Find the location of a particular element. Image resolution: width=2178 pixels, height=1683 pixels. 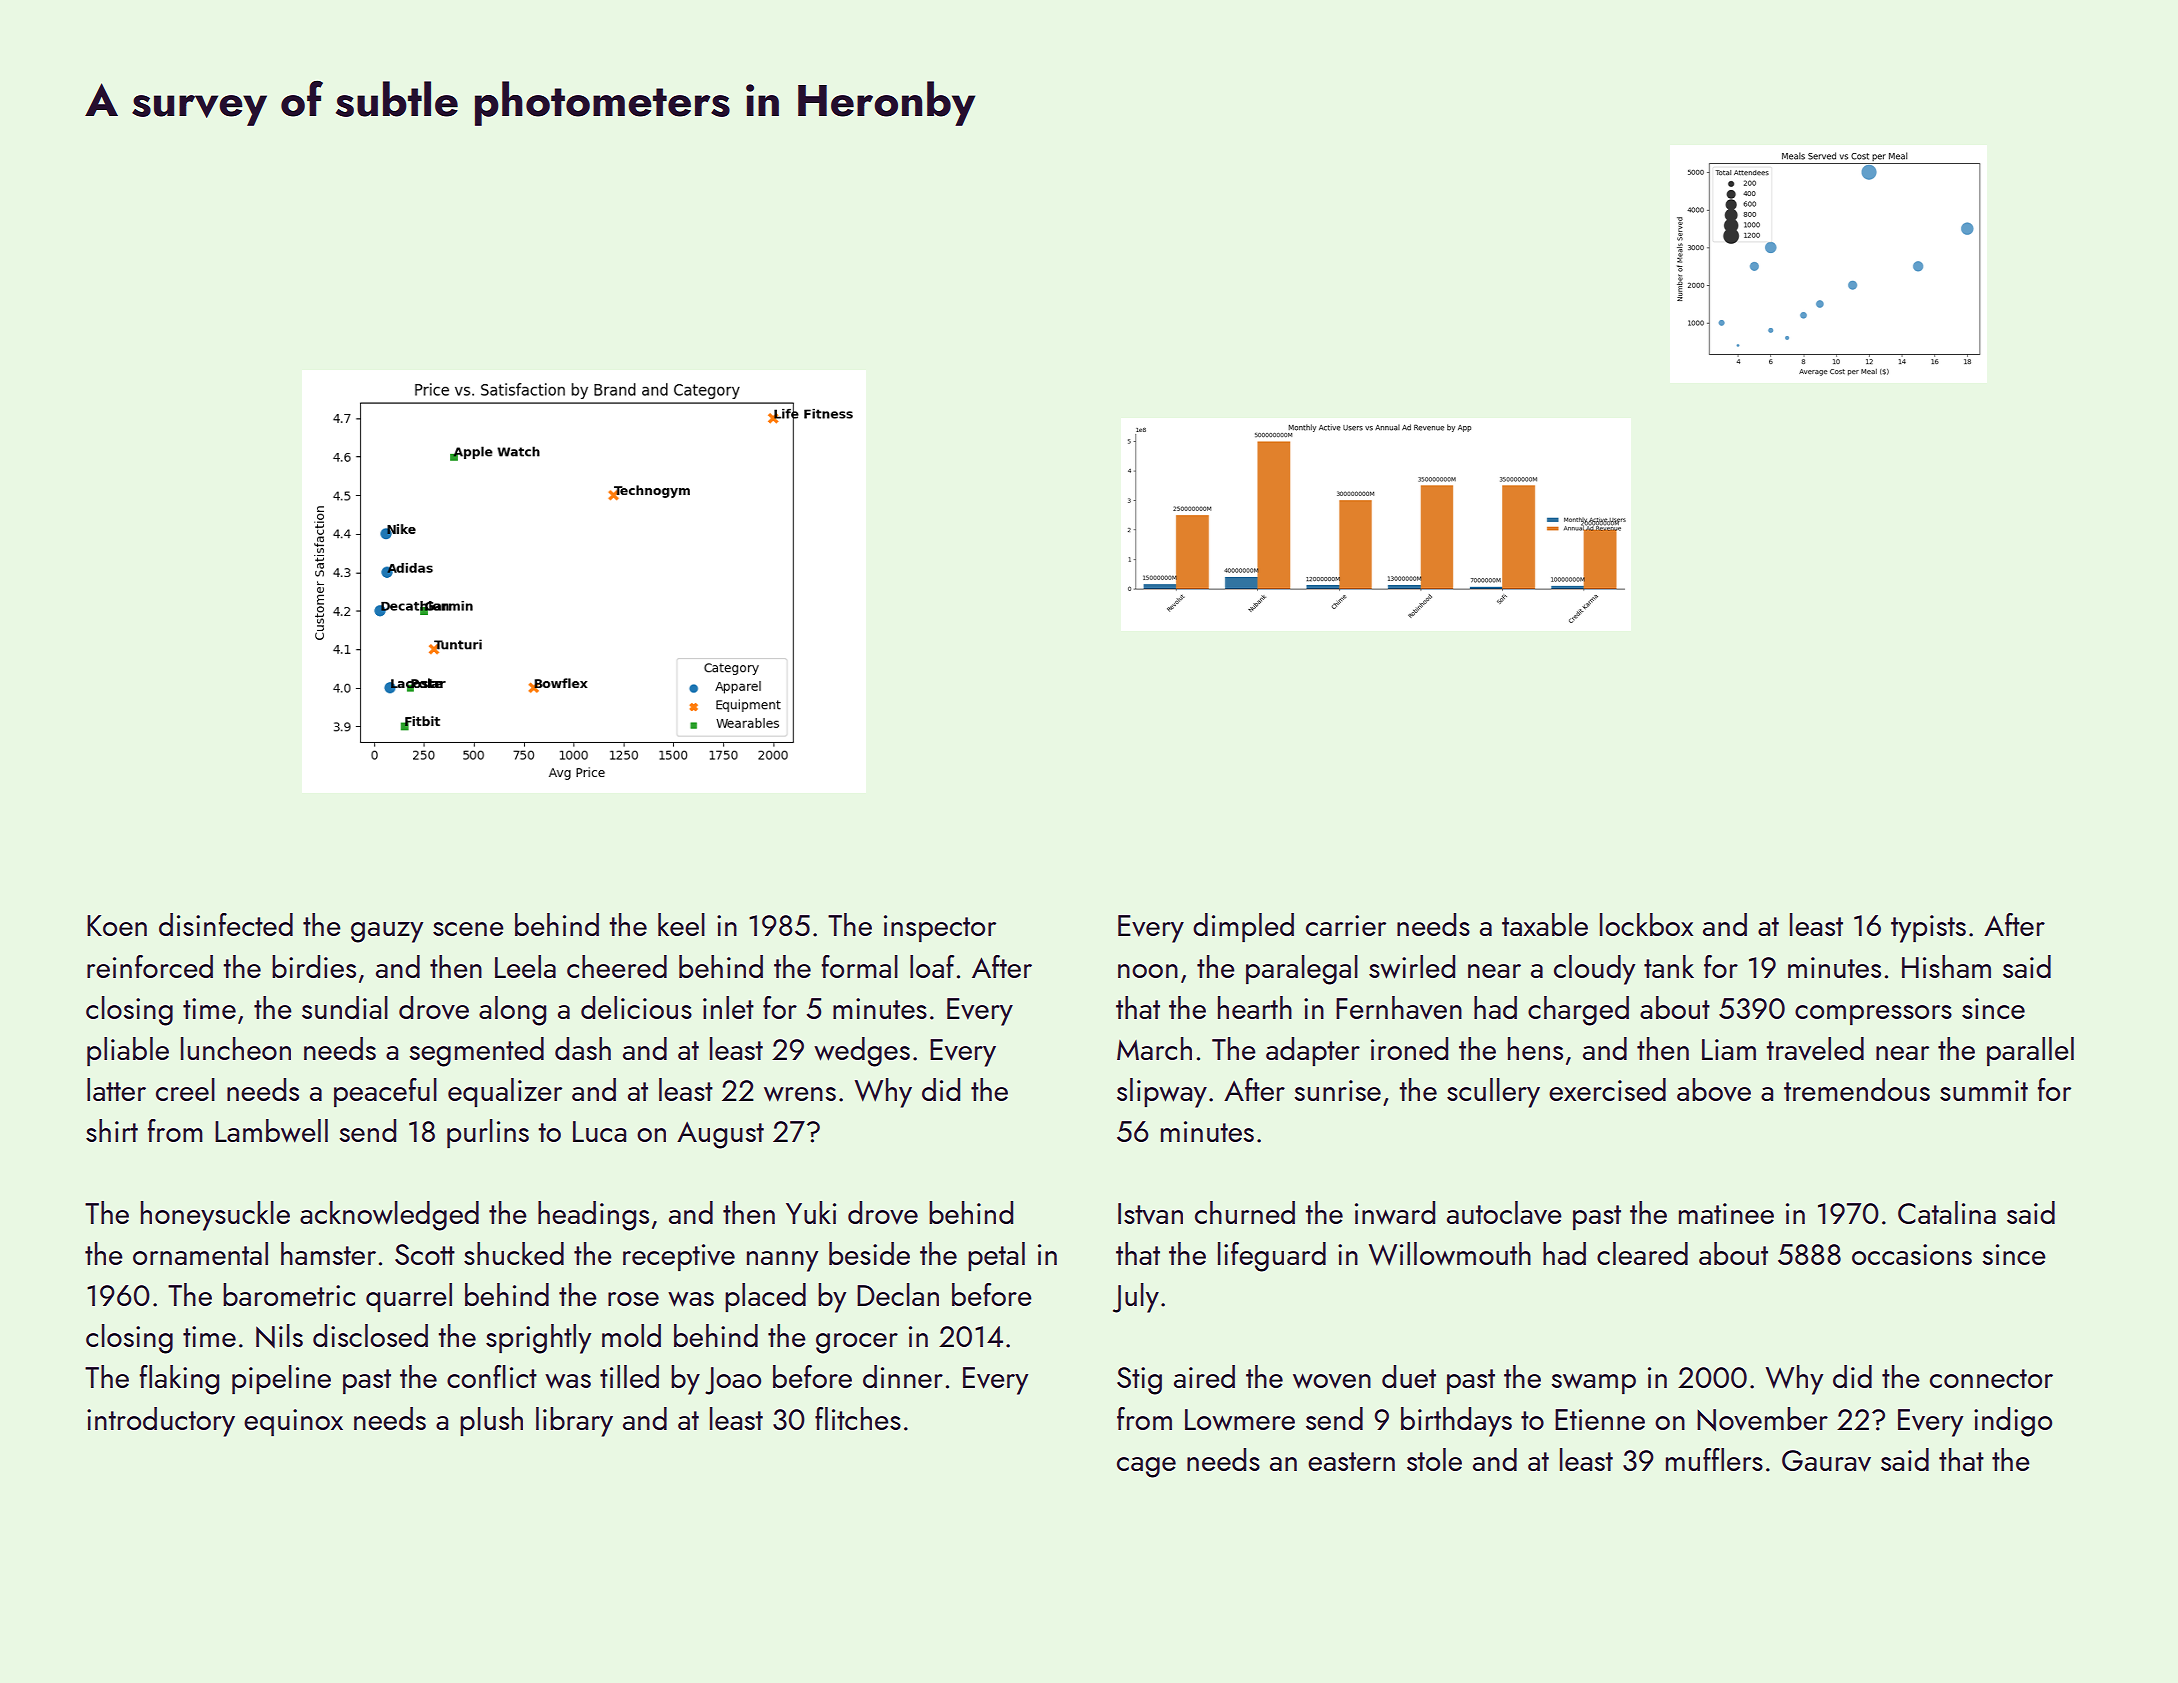

honeysuckle is located at coordinates (215, 1216).
